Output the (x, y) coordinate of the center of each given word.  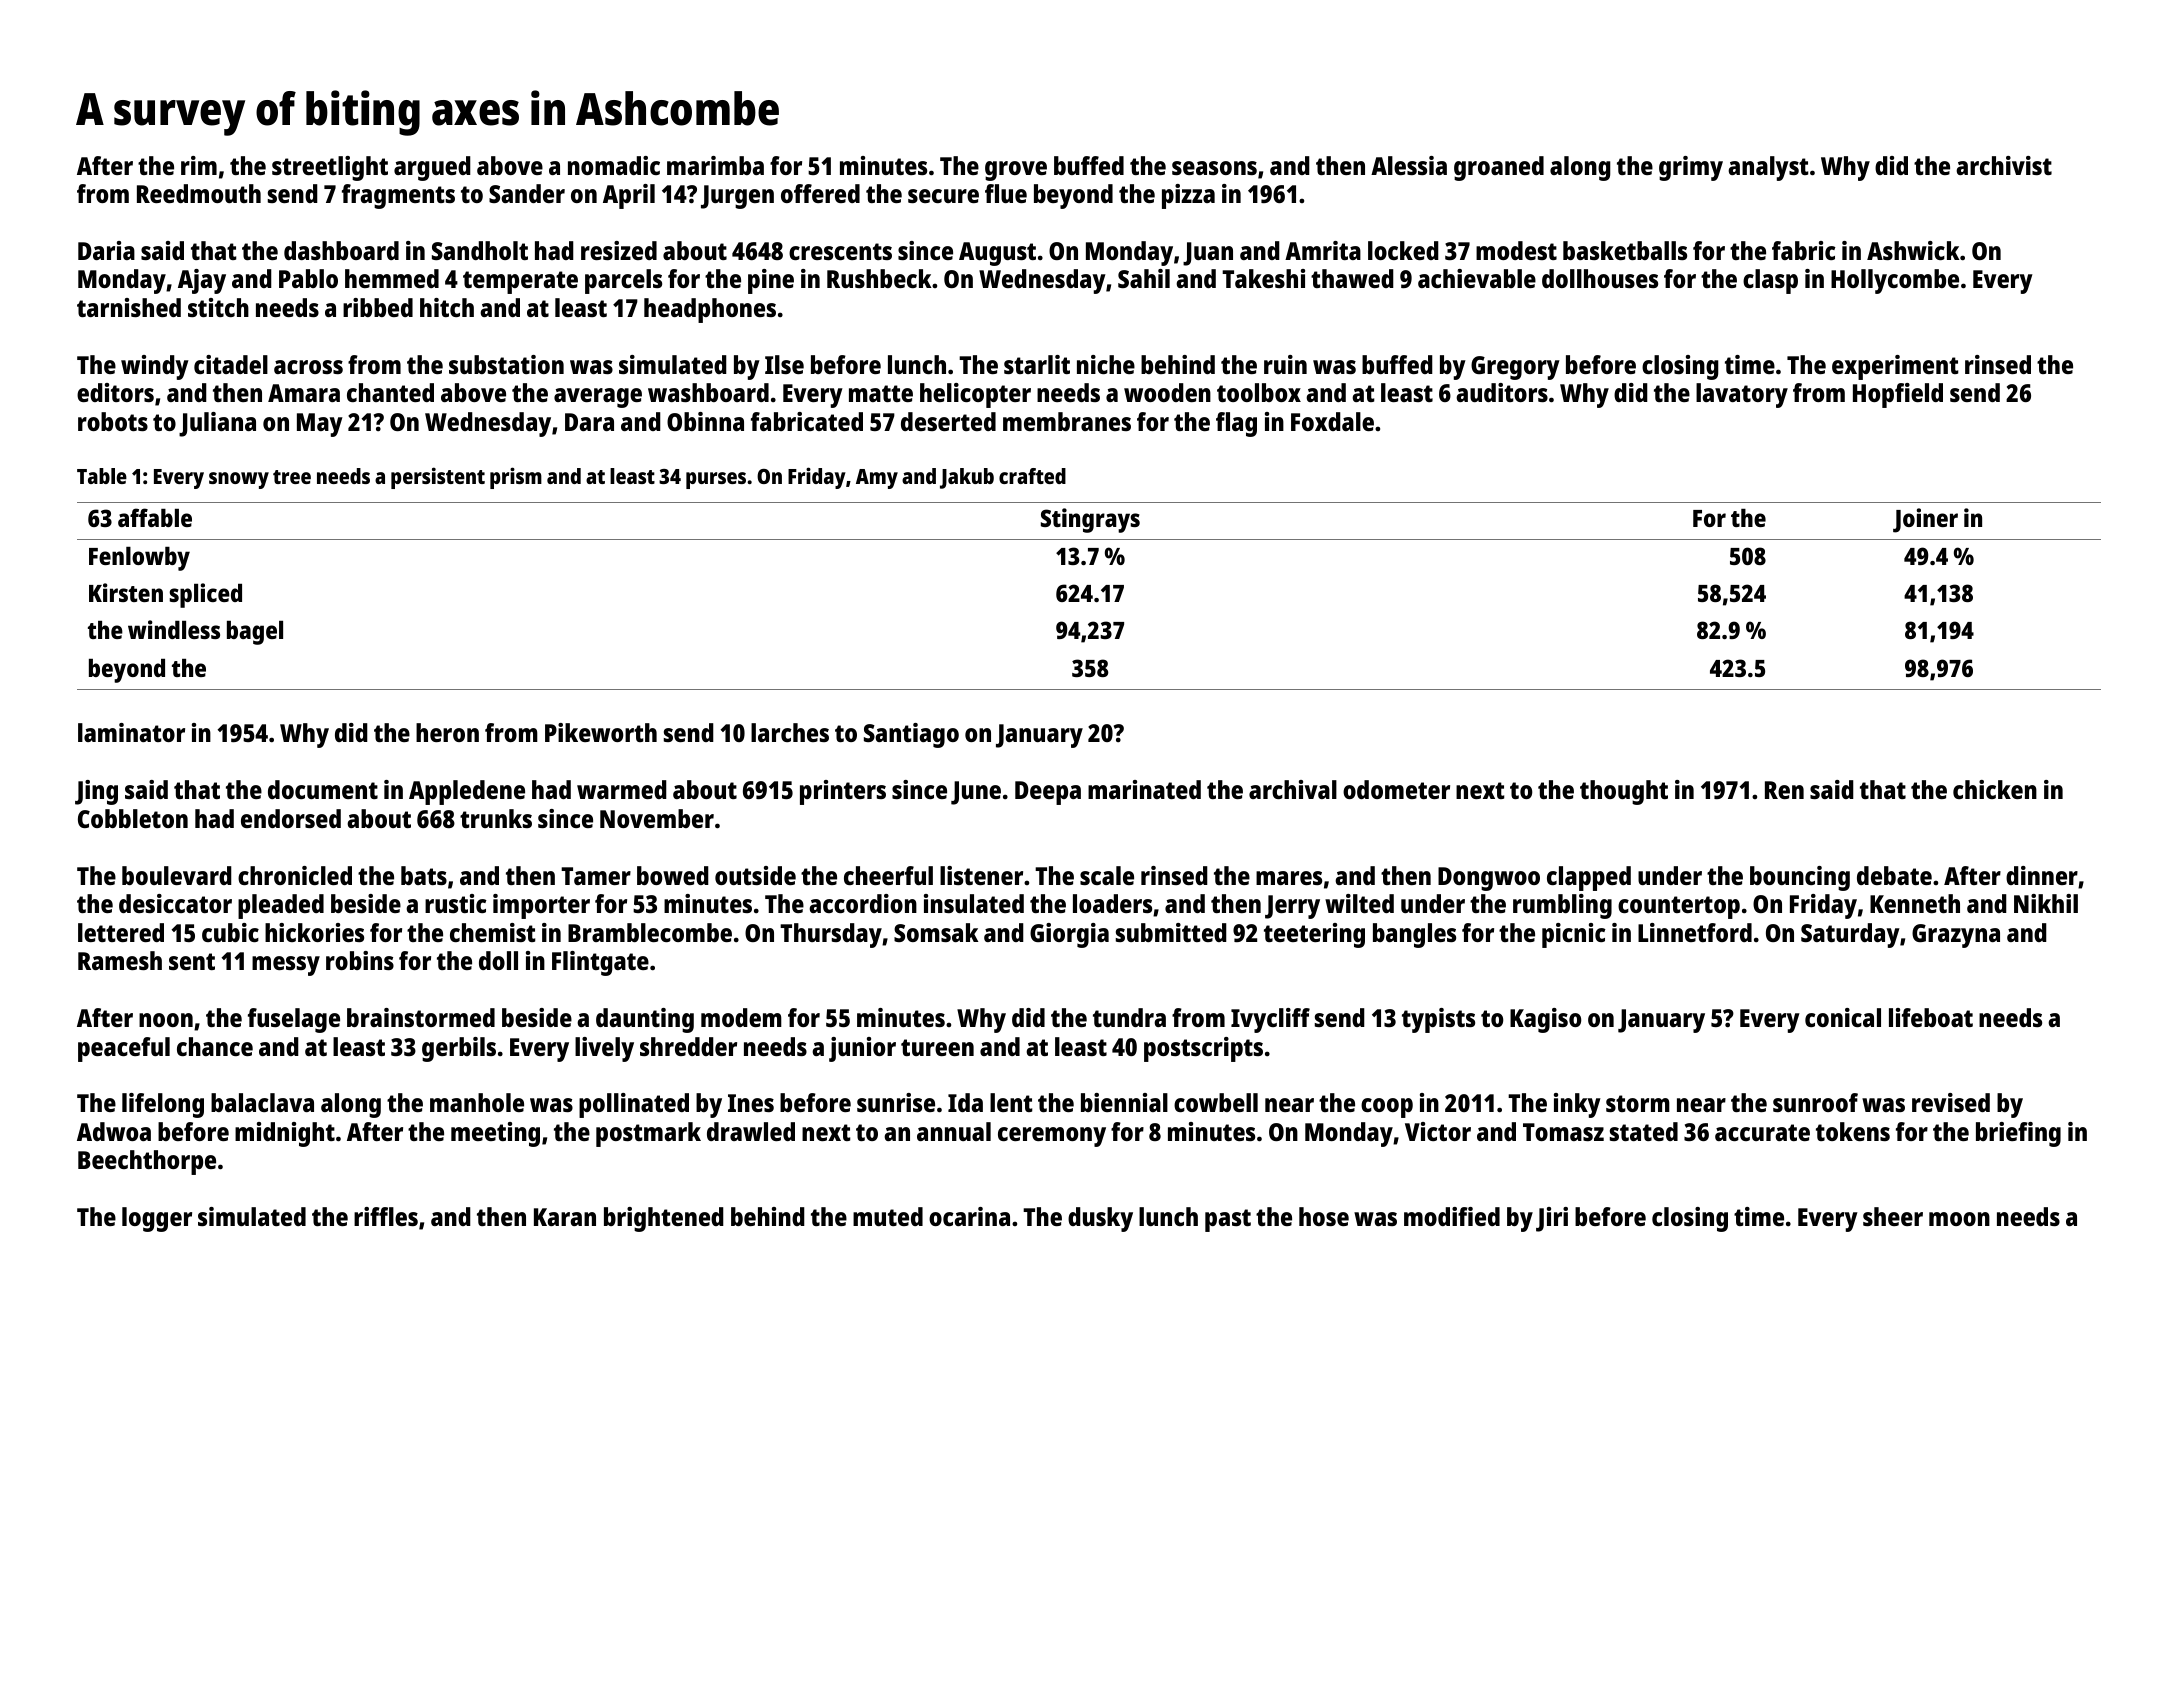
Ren (1784, 790)
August (997, 254)
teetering (1314, 935)
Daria (106, 250)
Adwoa (114, 1131)
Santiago (911, 735)
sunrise (896, 1102)
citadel (231, 364)
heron (447, 732)
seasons (1214, 168)
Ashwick (1913, 250)
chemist (493, 932)
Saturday (1850, 935)
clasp (1770, 281)
